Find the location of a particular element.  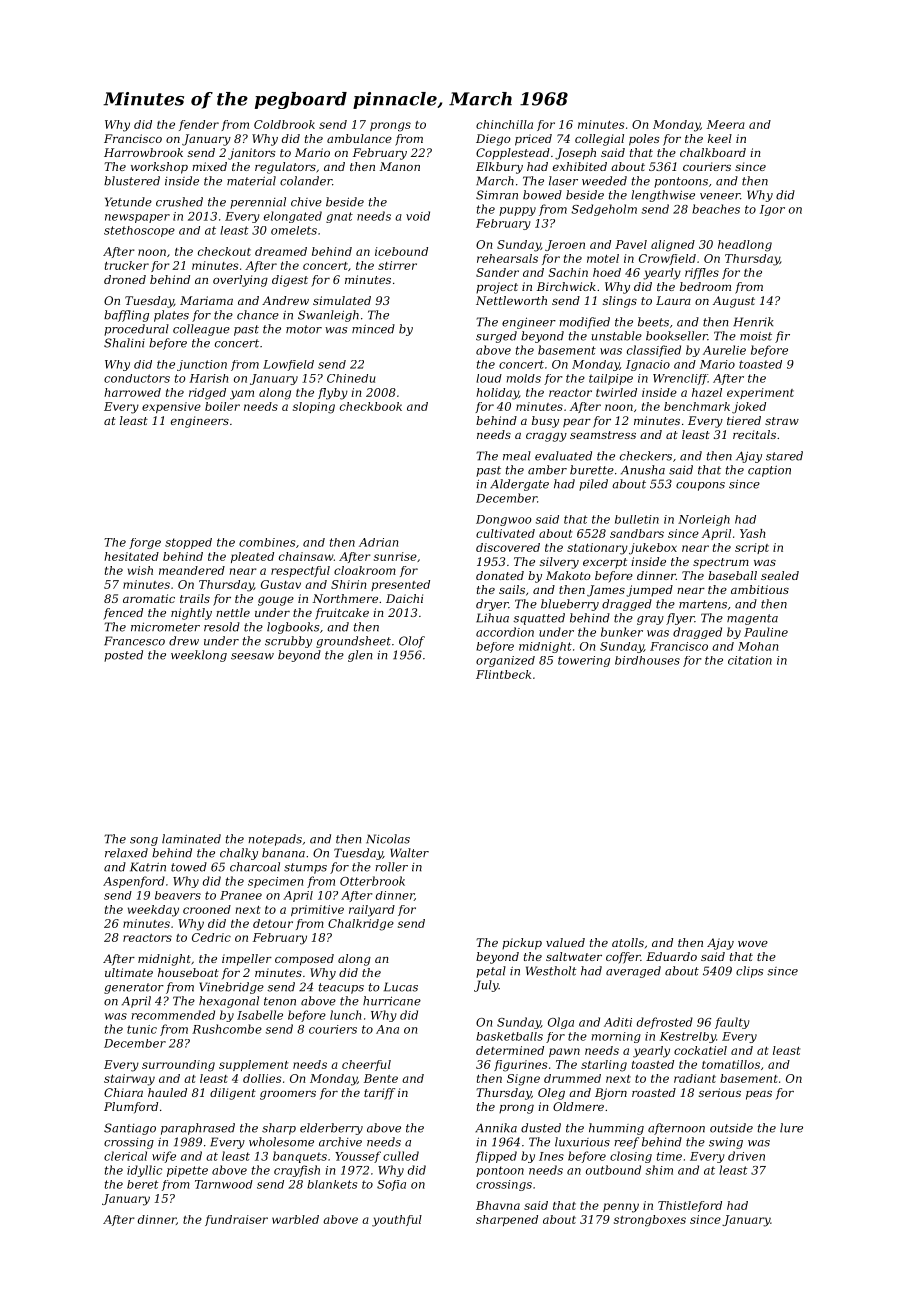

tunic is located at coordinates (142, 1029).
